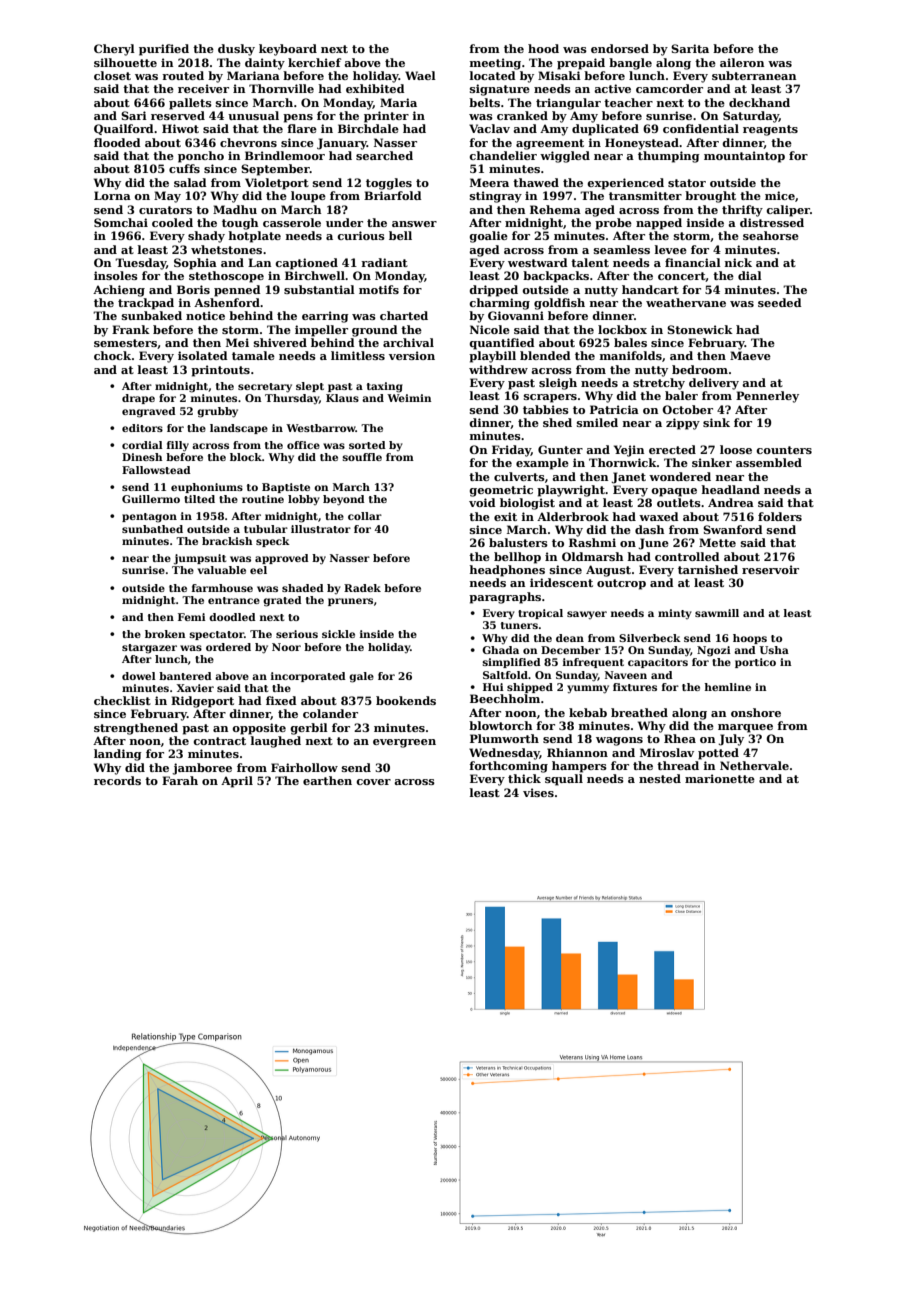 The width and height of the image is (908, 1316). Describe the element at coordinates (303, 588) in the image. I see `shaded` at that location.
